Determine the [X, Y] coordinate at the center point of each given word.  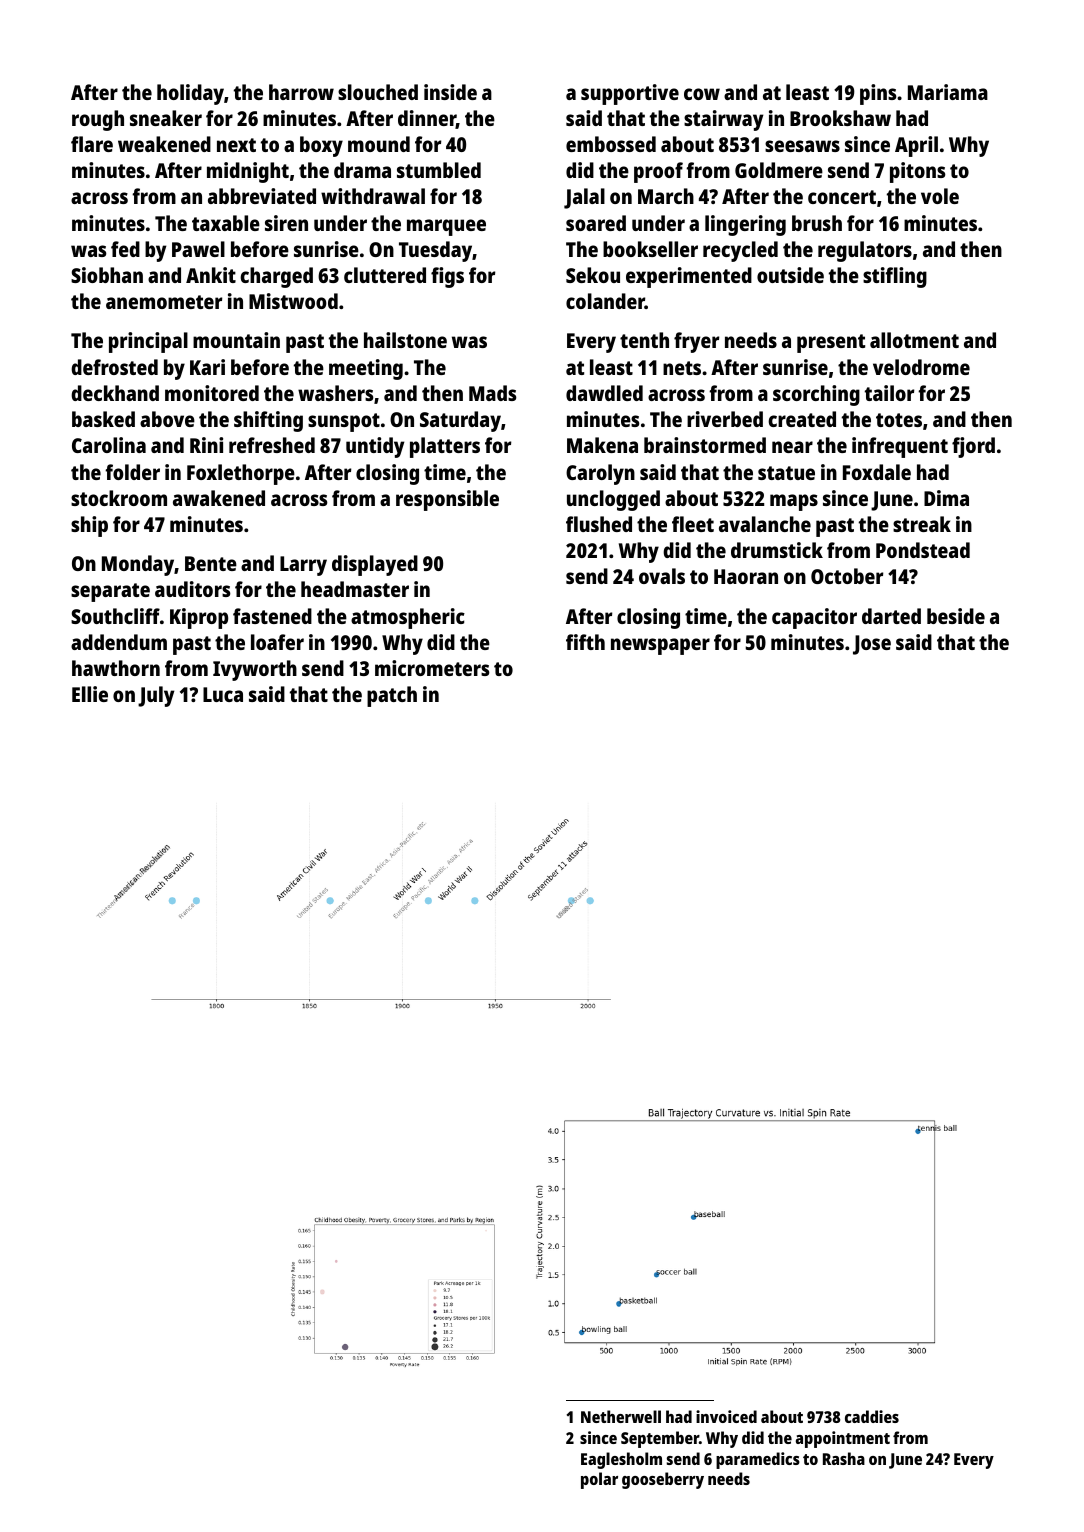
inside [450, 92]
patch [392, 696]
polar [599, 1480]
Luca [223, 694]
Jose [872, 645]
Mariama [948, 92]
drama [362, 170]
